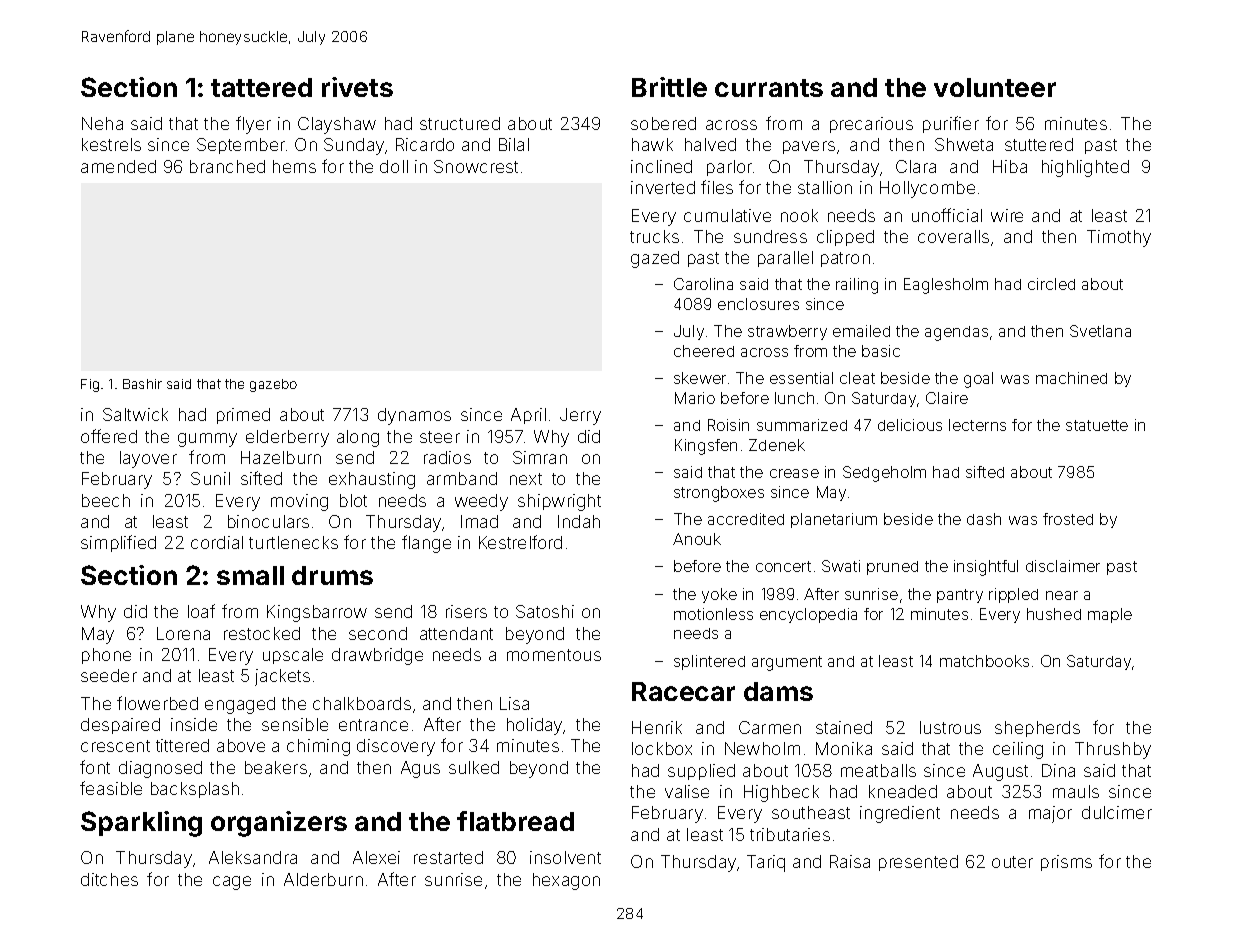 Image resolution: width=1233 pixels, height=952 pixels. What do you see at coordinates (687, 791) in the screenshot?
I see `valise` at bounding box center [687, 791].
